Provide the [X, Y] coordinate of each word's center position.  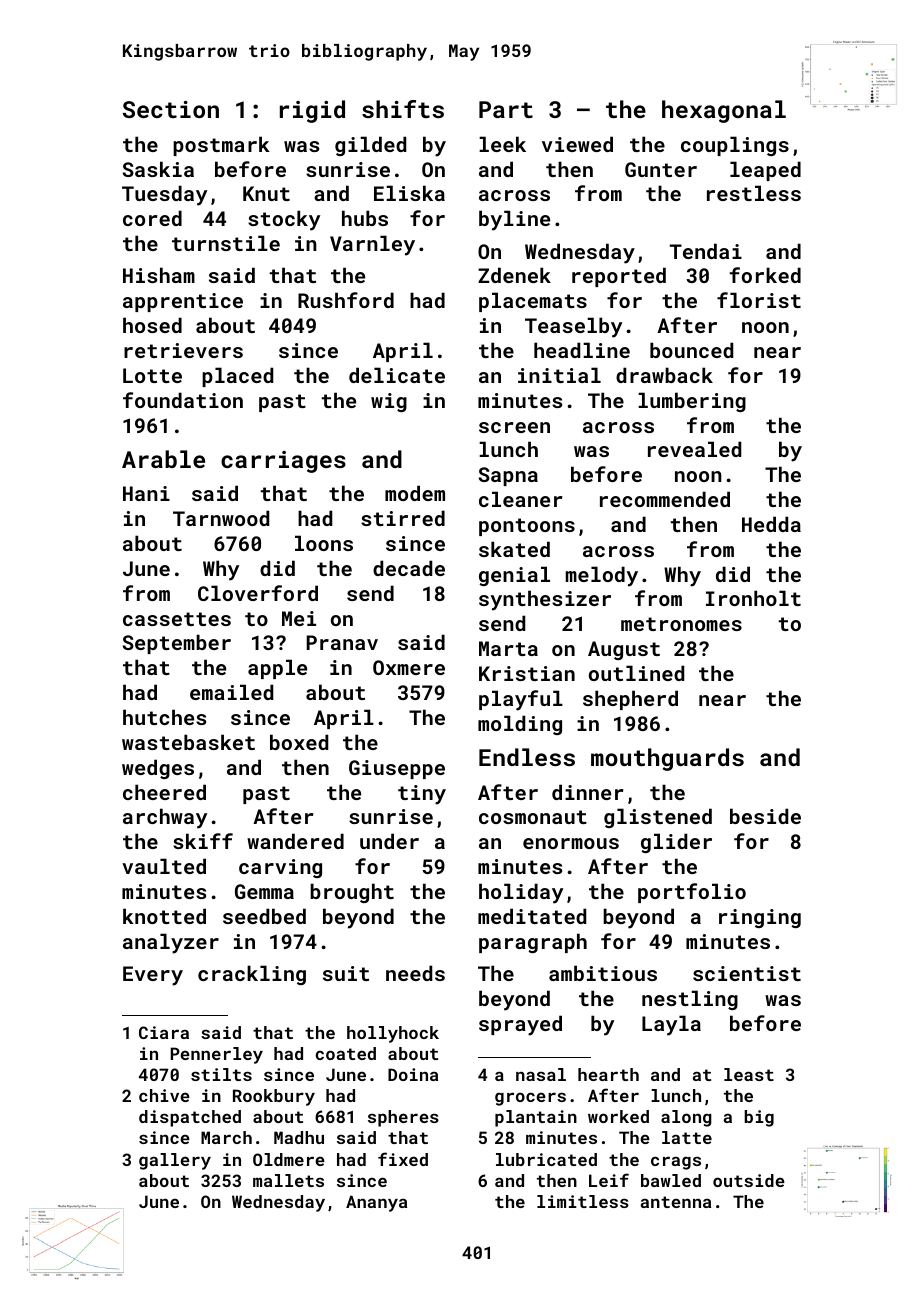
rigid [312, 111]
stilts [221, 1074]
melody [602, 576]
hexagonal [724, 111]
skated [514, 549]
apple [277, 669]
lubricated [546, 1159]
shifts [403, 109]
